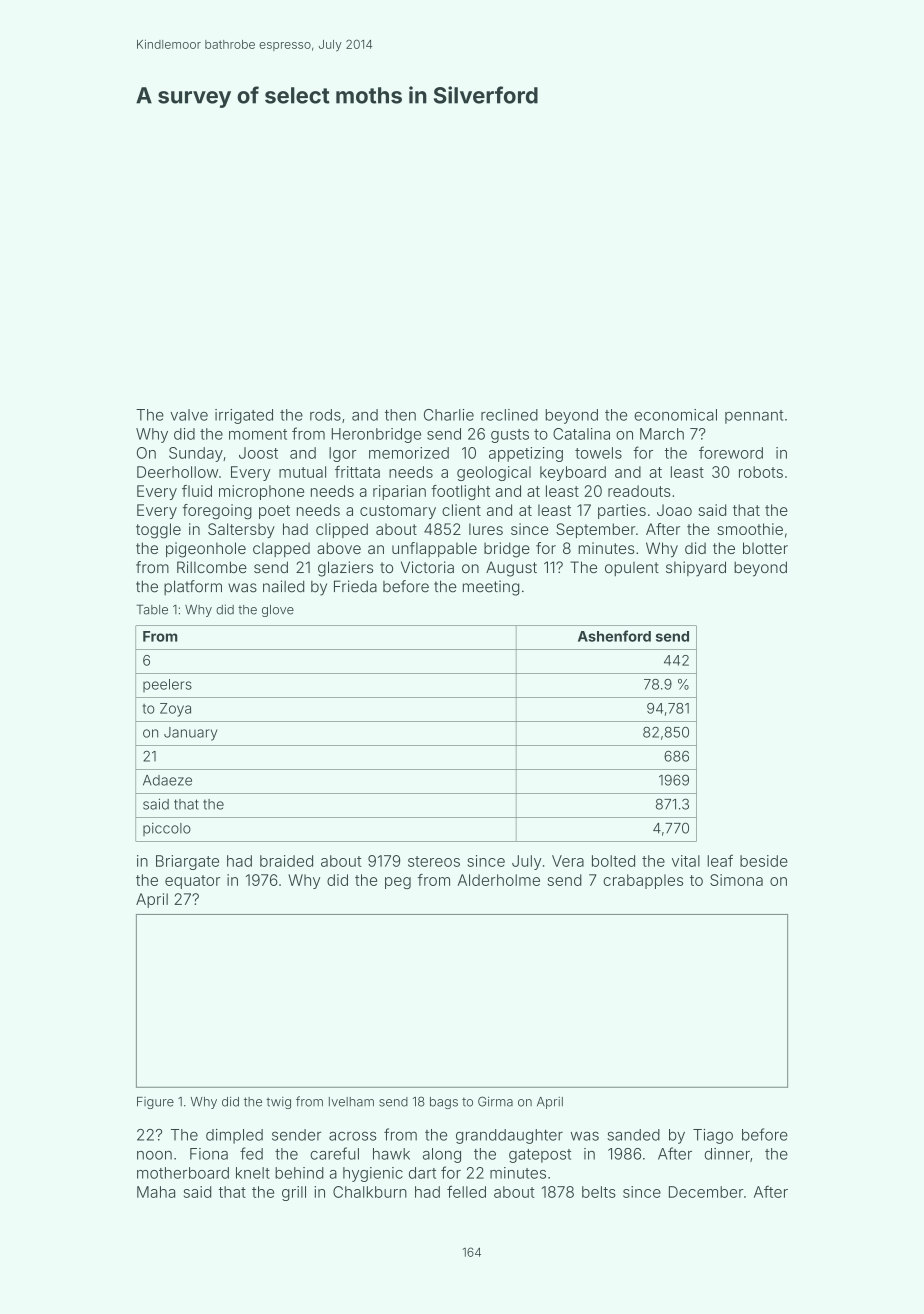 This screenshot has width=924, height=1314. Describe the element at coordinates (294, 1193) in the screenshot. I see `grill` at that location.
